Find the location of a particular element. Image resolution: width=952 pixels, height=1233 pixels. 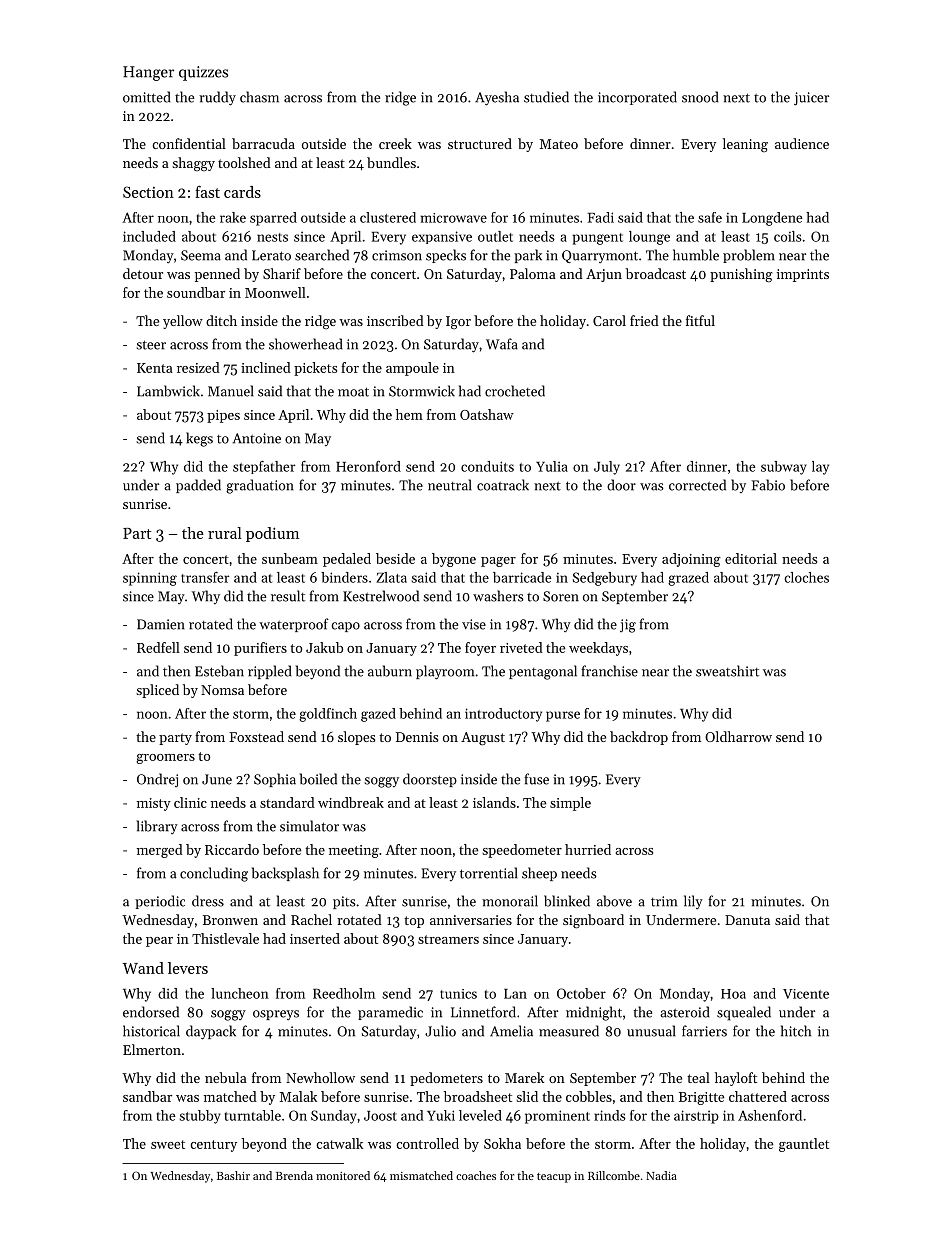

snood is located at coordinates (700, 97).
